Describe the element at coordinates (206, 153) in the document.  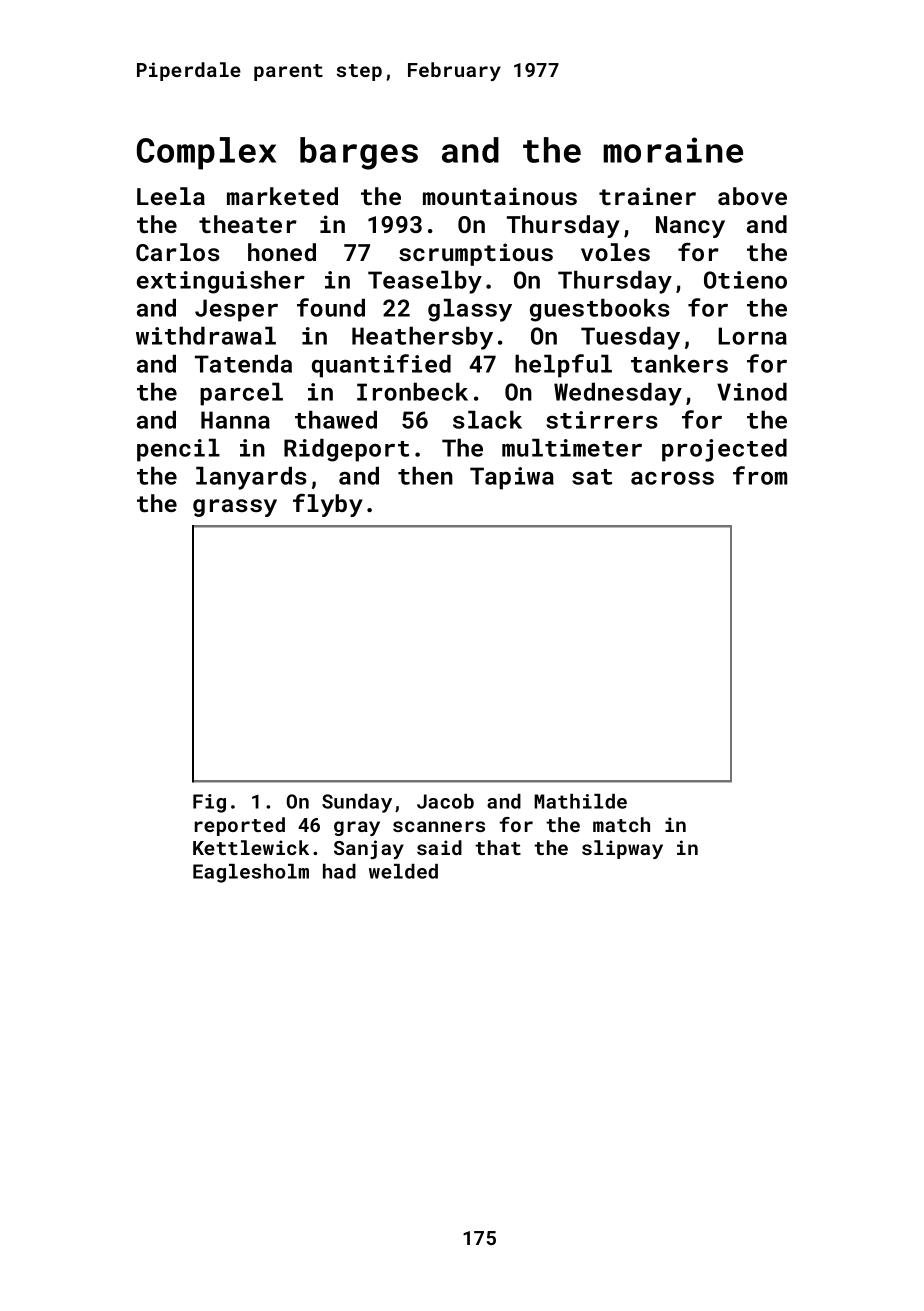
I see `Complex` at that location.
